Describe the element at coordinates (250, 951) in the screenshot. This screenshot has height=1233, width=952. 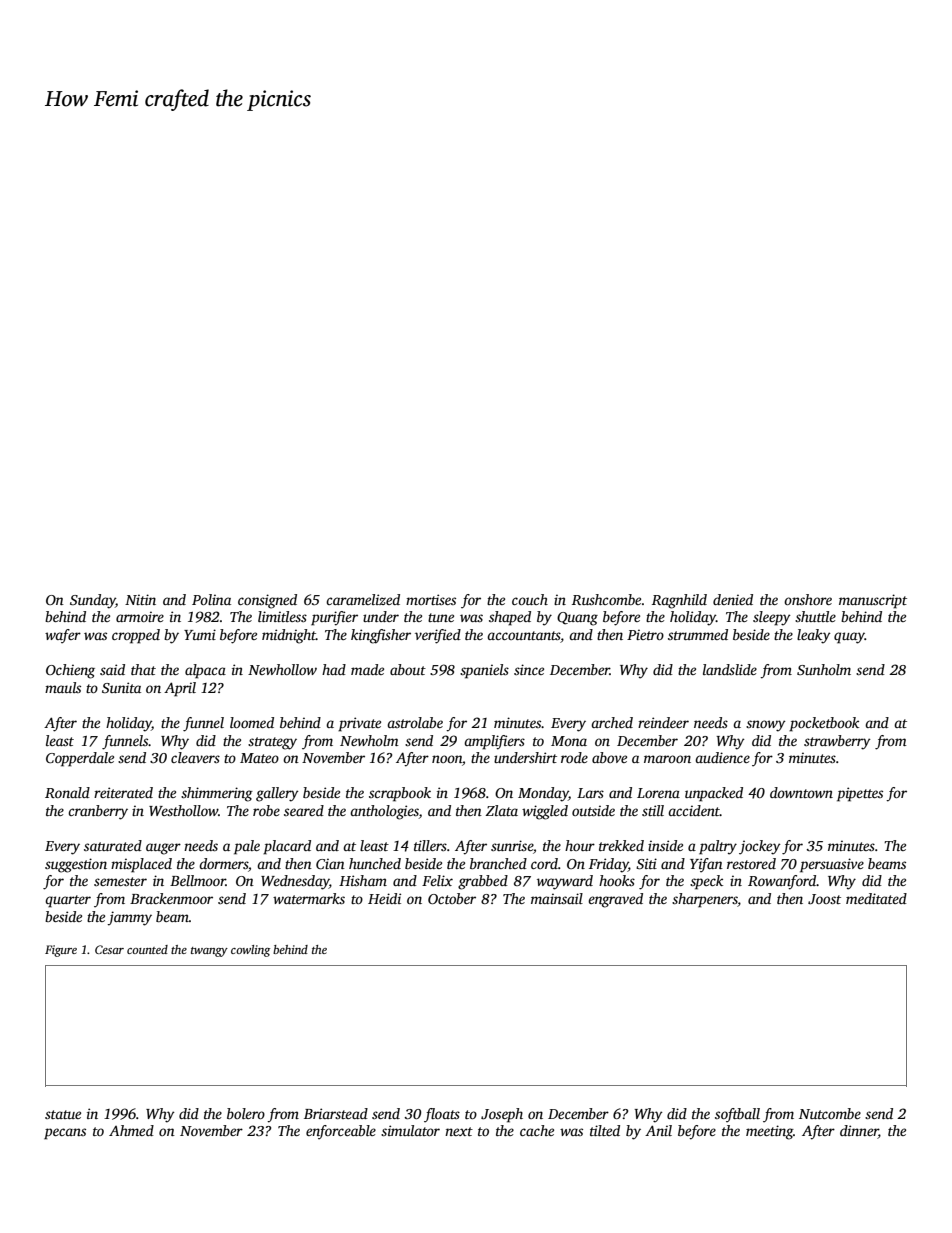
I see `cowling` at that location.
